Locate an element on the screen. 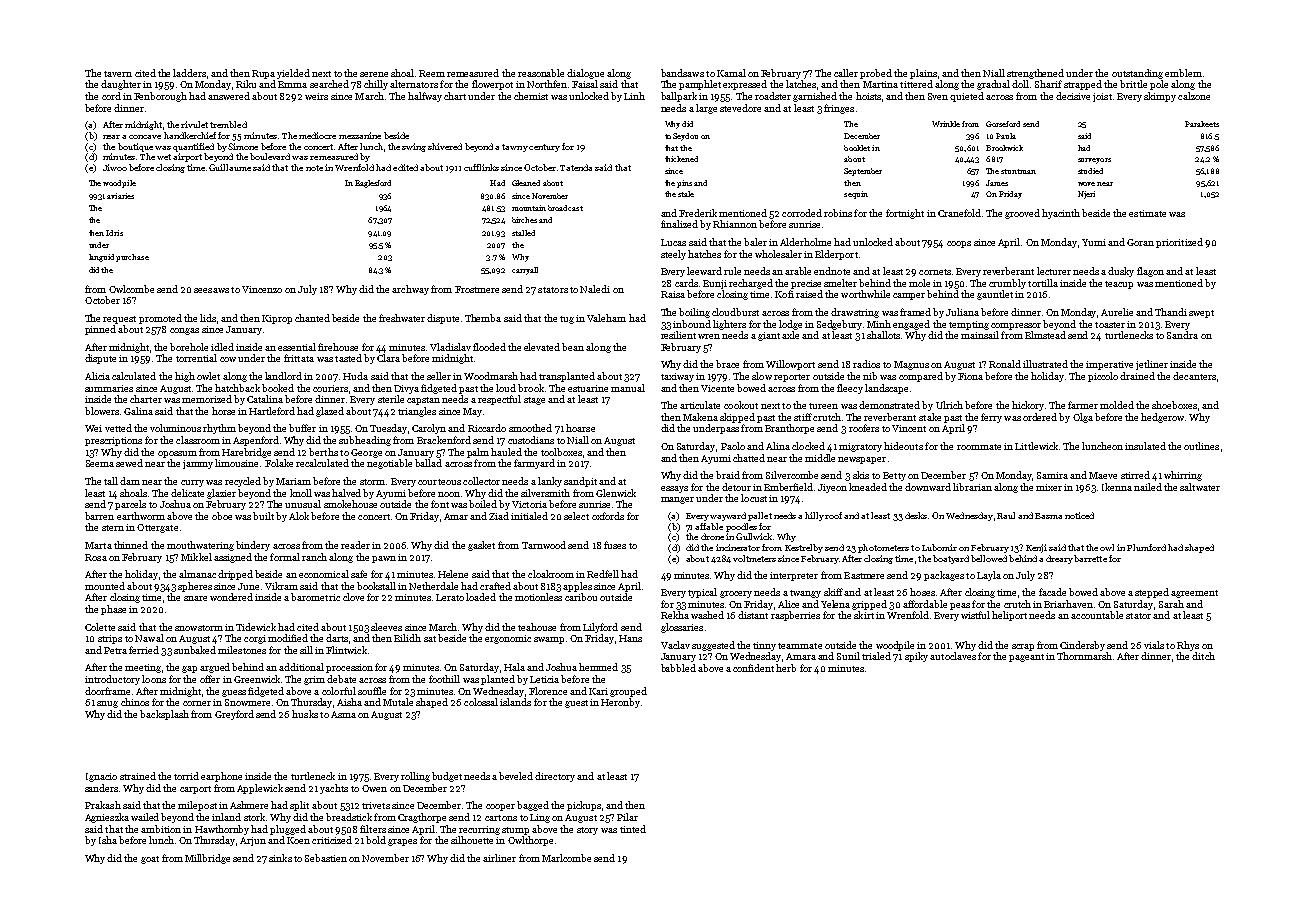 The height and width of the screenshot is (924, 1308). ladders is located at coordinates (189, 73).
